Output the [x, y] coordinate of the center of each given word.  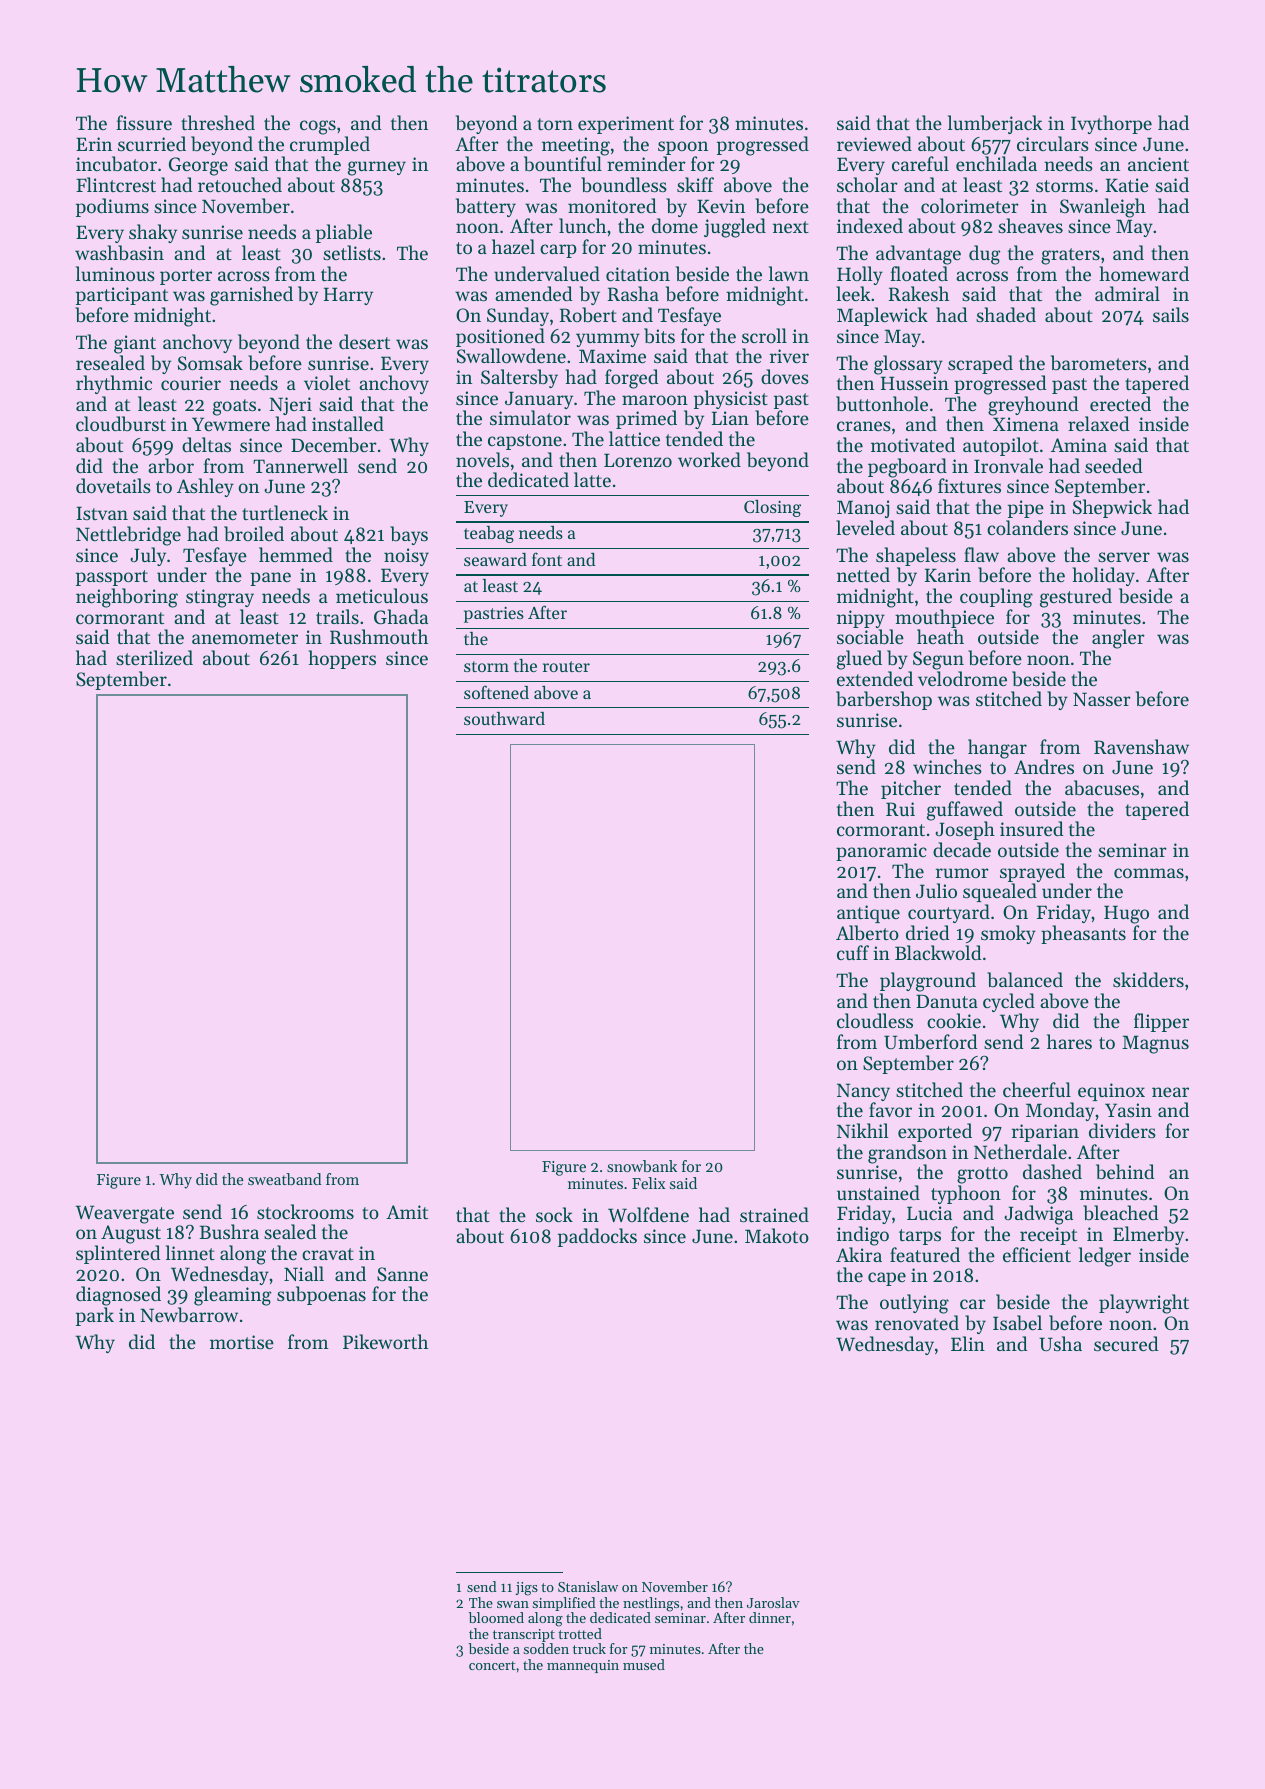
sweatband [285, 1179]
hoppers [342, 659]
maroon [655, 400]
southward [504, 718]
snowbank [642, 1166]
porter [186, 277]
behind [1125, 1172]
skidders [1148, 979]
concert [492, 1665]
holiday [1103, 576]
